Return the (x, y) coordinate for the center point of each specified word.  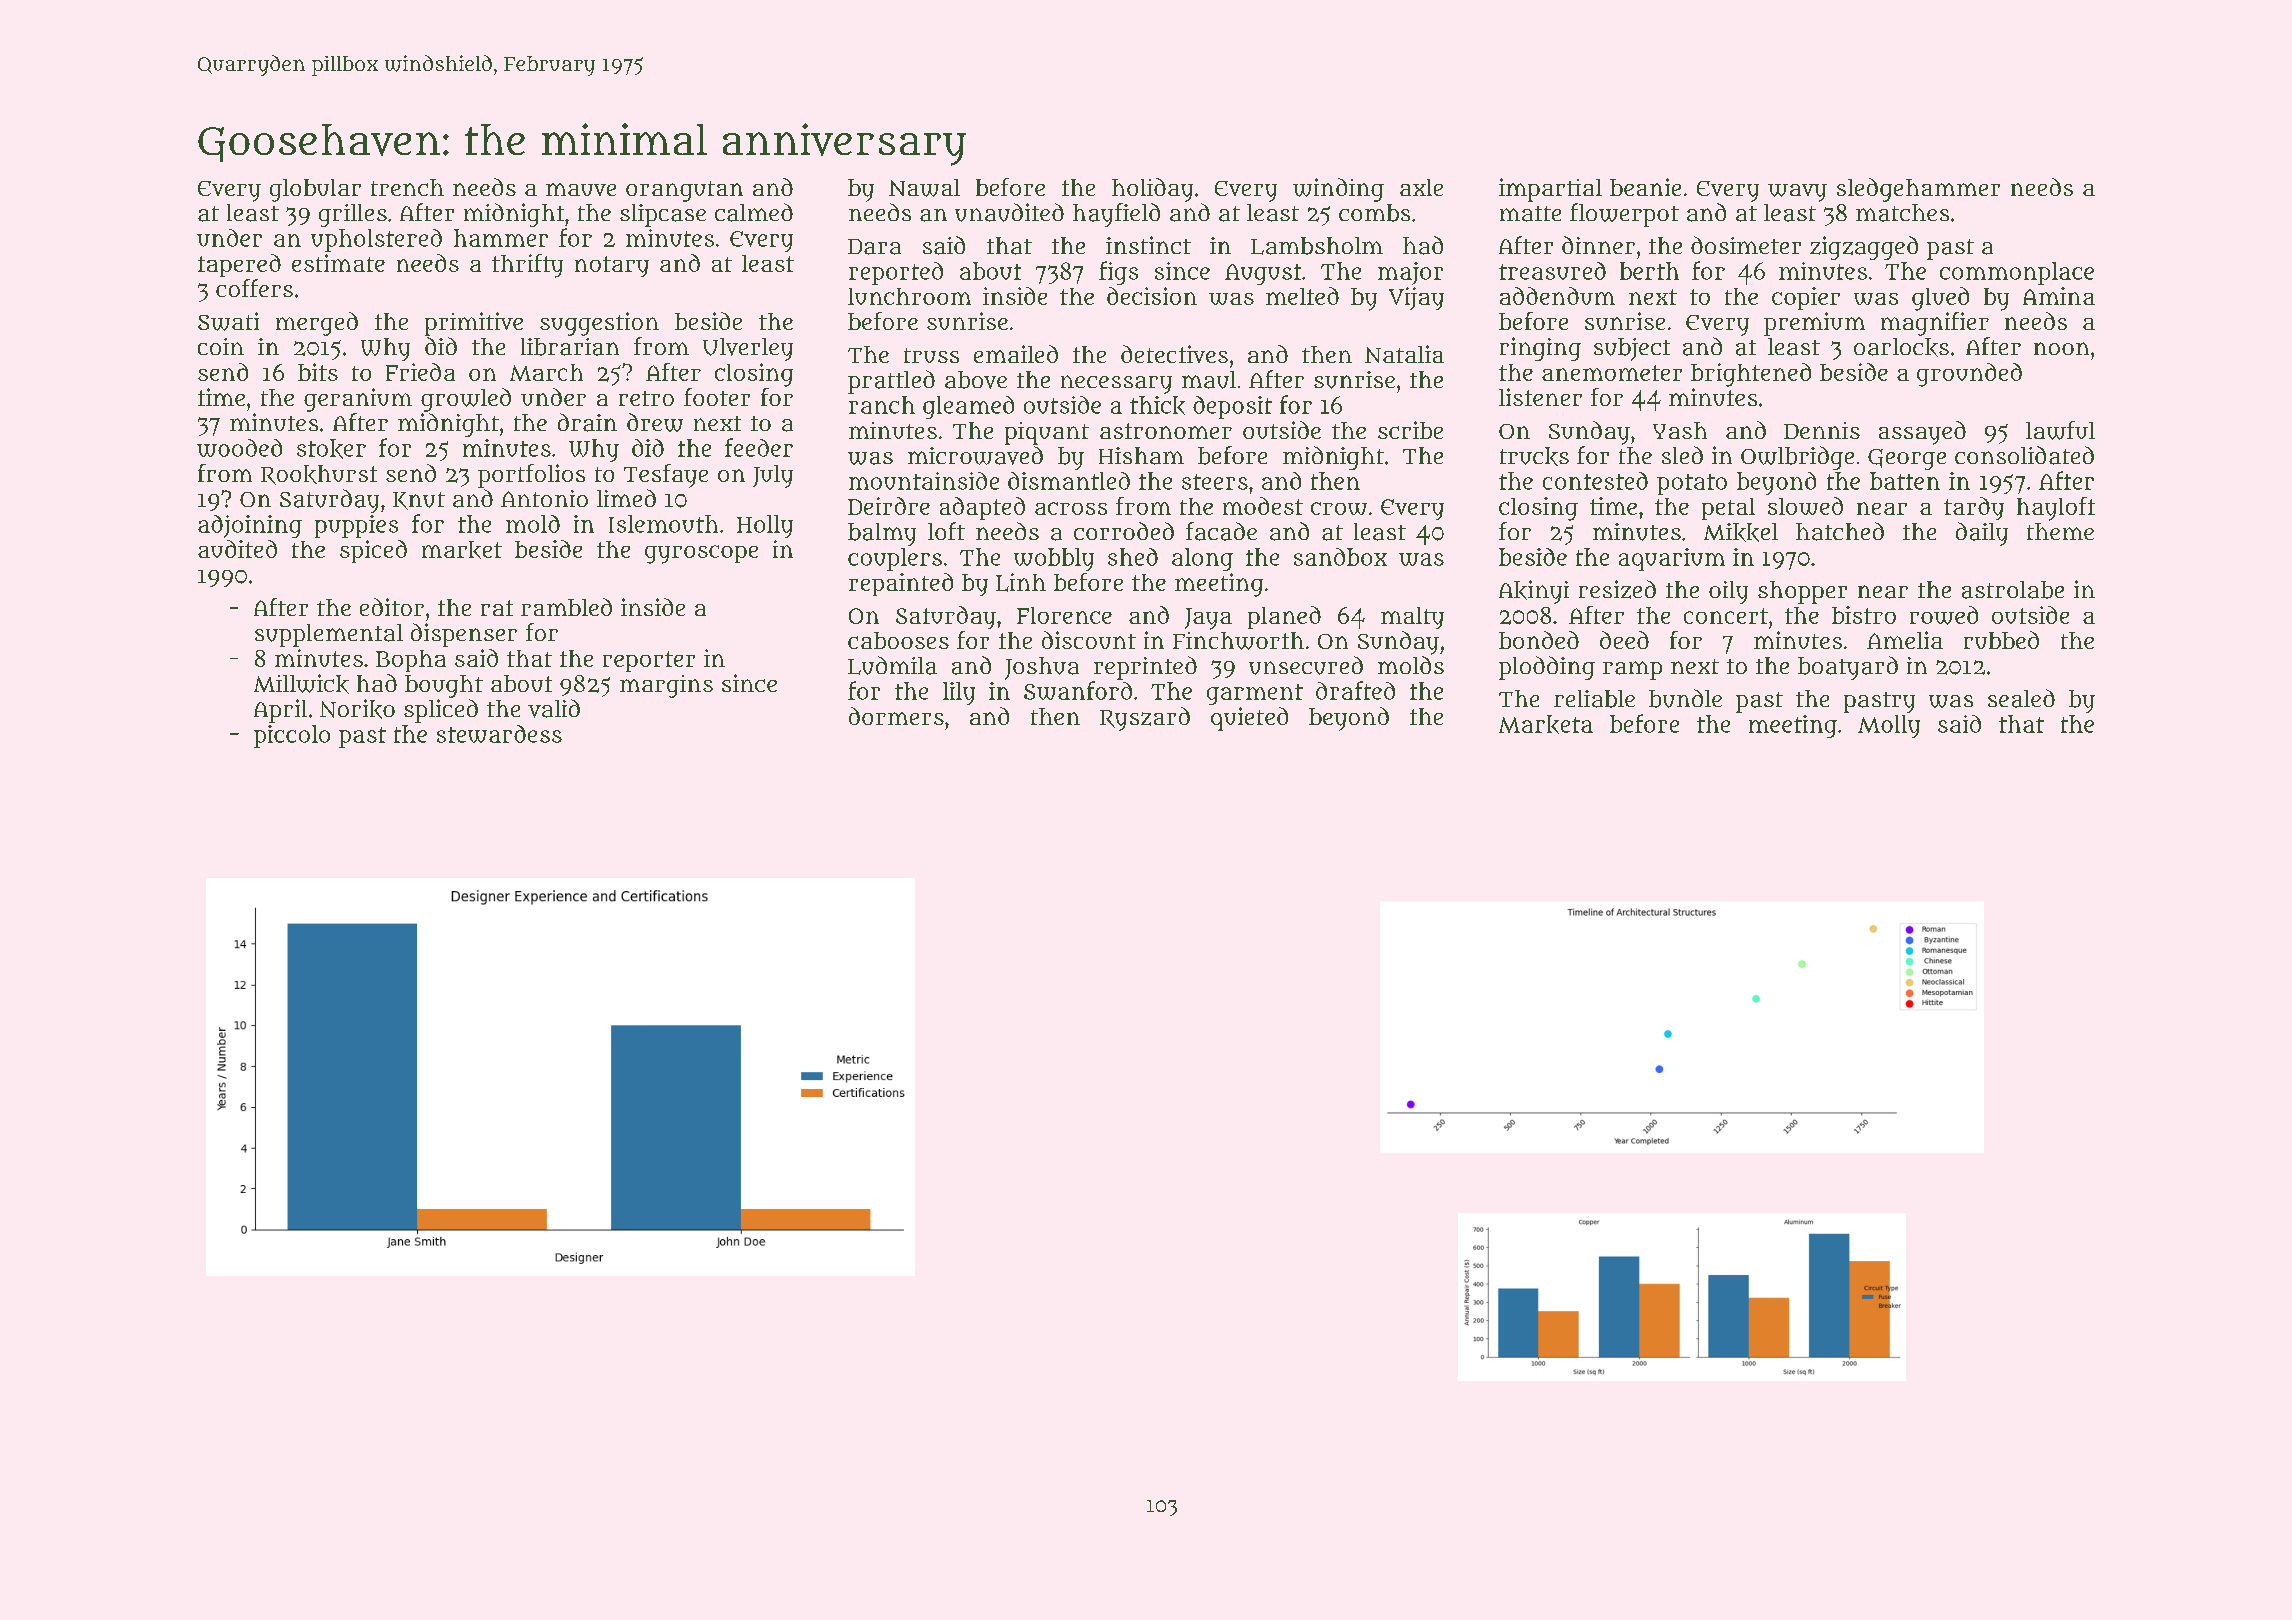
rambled (566, 607)
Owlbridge (1797, 458)
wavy (1797, 193)
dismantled (1069, 481)
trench (407, 187)
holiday (1152, 190)
